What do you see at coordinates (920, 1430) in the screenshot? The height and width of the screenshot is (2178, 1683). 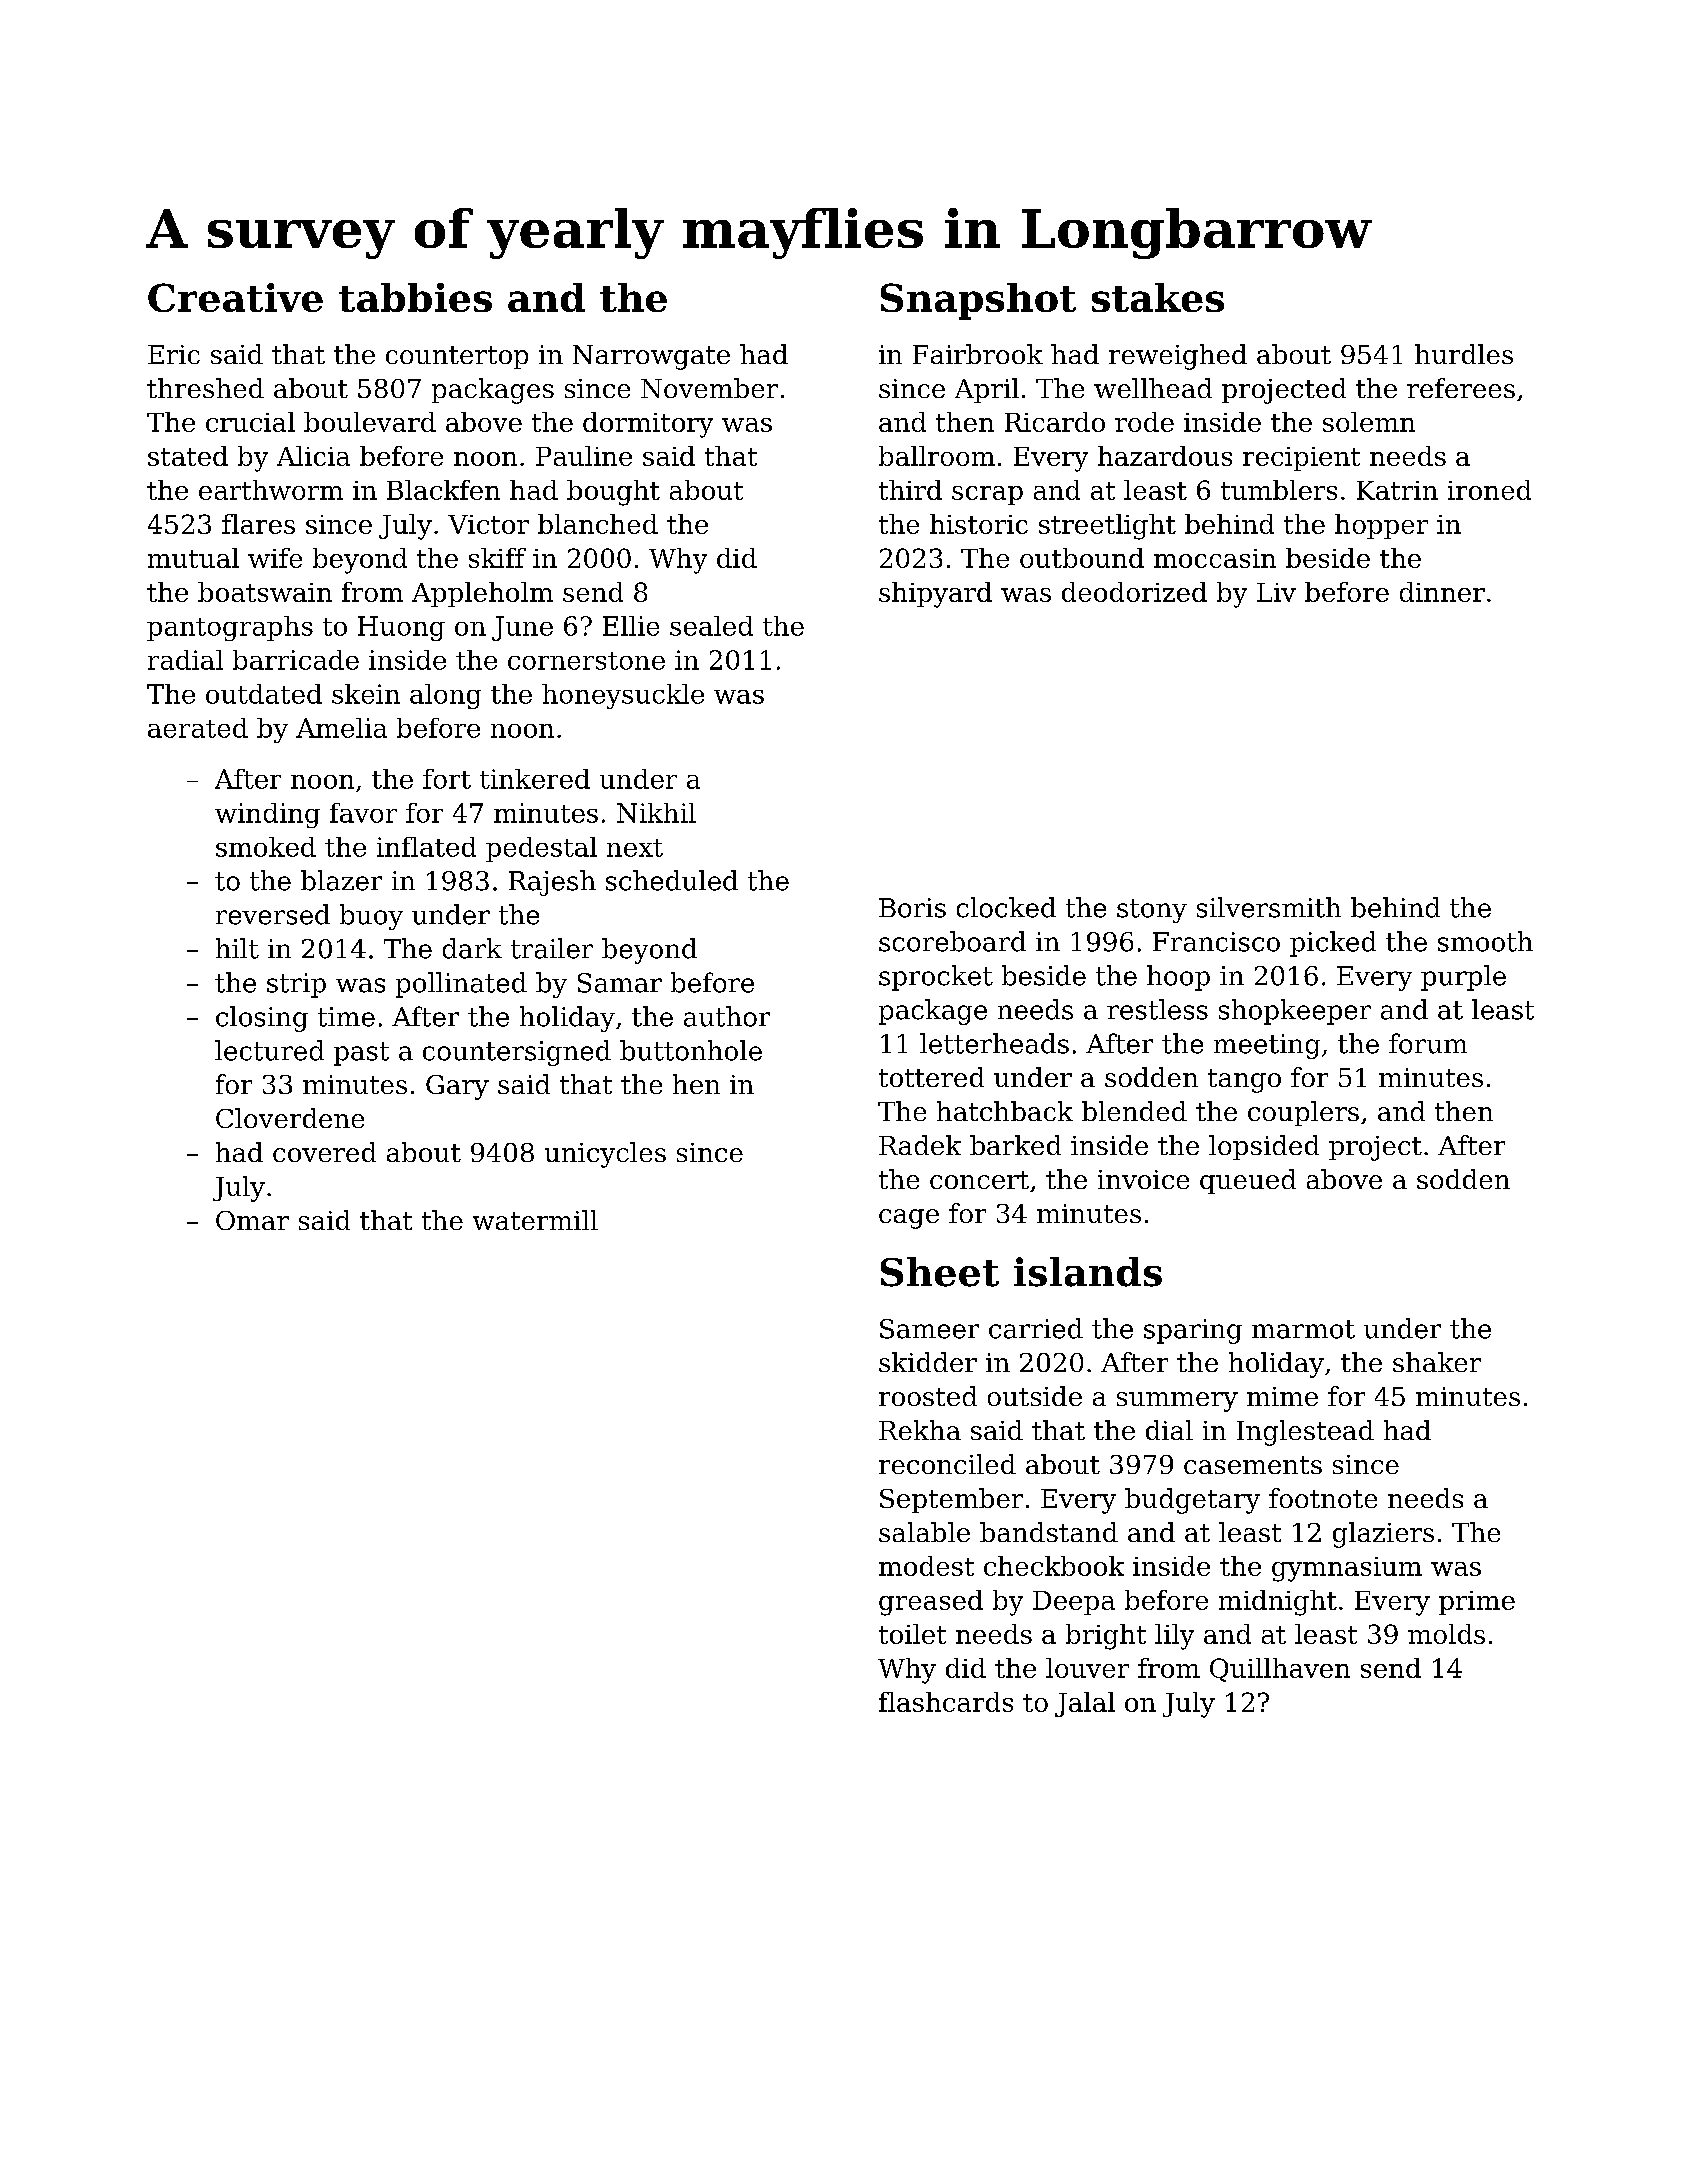 I see `Rekha` at bounding box center [920, 1430].
